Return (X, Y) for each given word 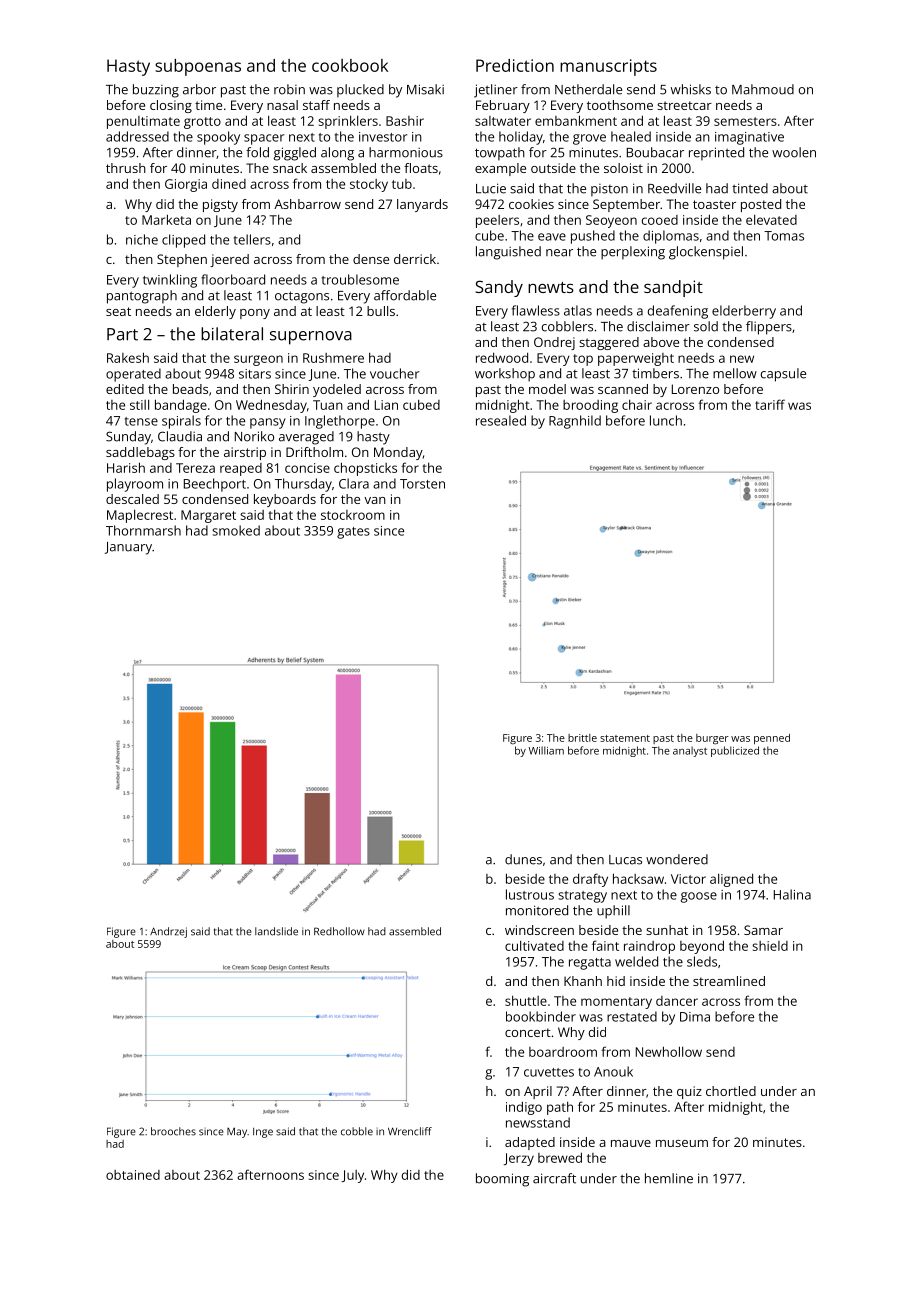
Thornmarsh (143, 530)
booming (502, 1180)
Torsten (422, 484)
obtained (133, 1175)
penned (772, 739)
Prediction (515, 65)
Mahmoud (763, 89)
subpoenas (198, 67)
